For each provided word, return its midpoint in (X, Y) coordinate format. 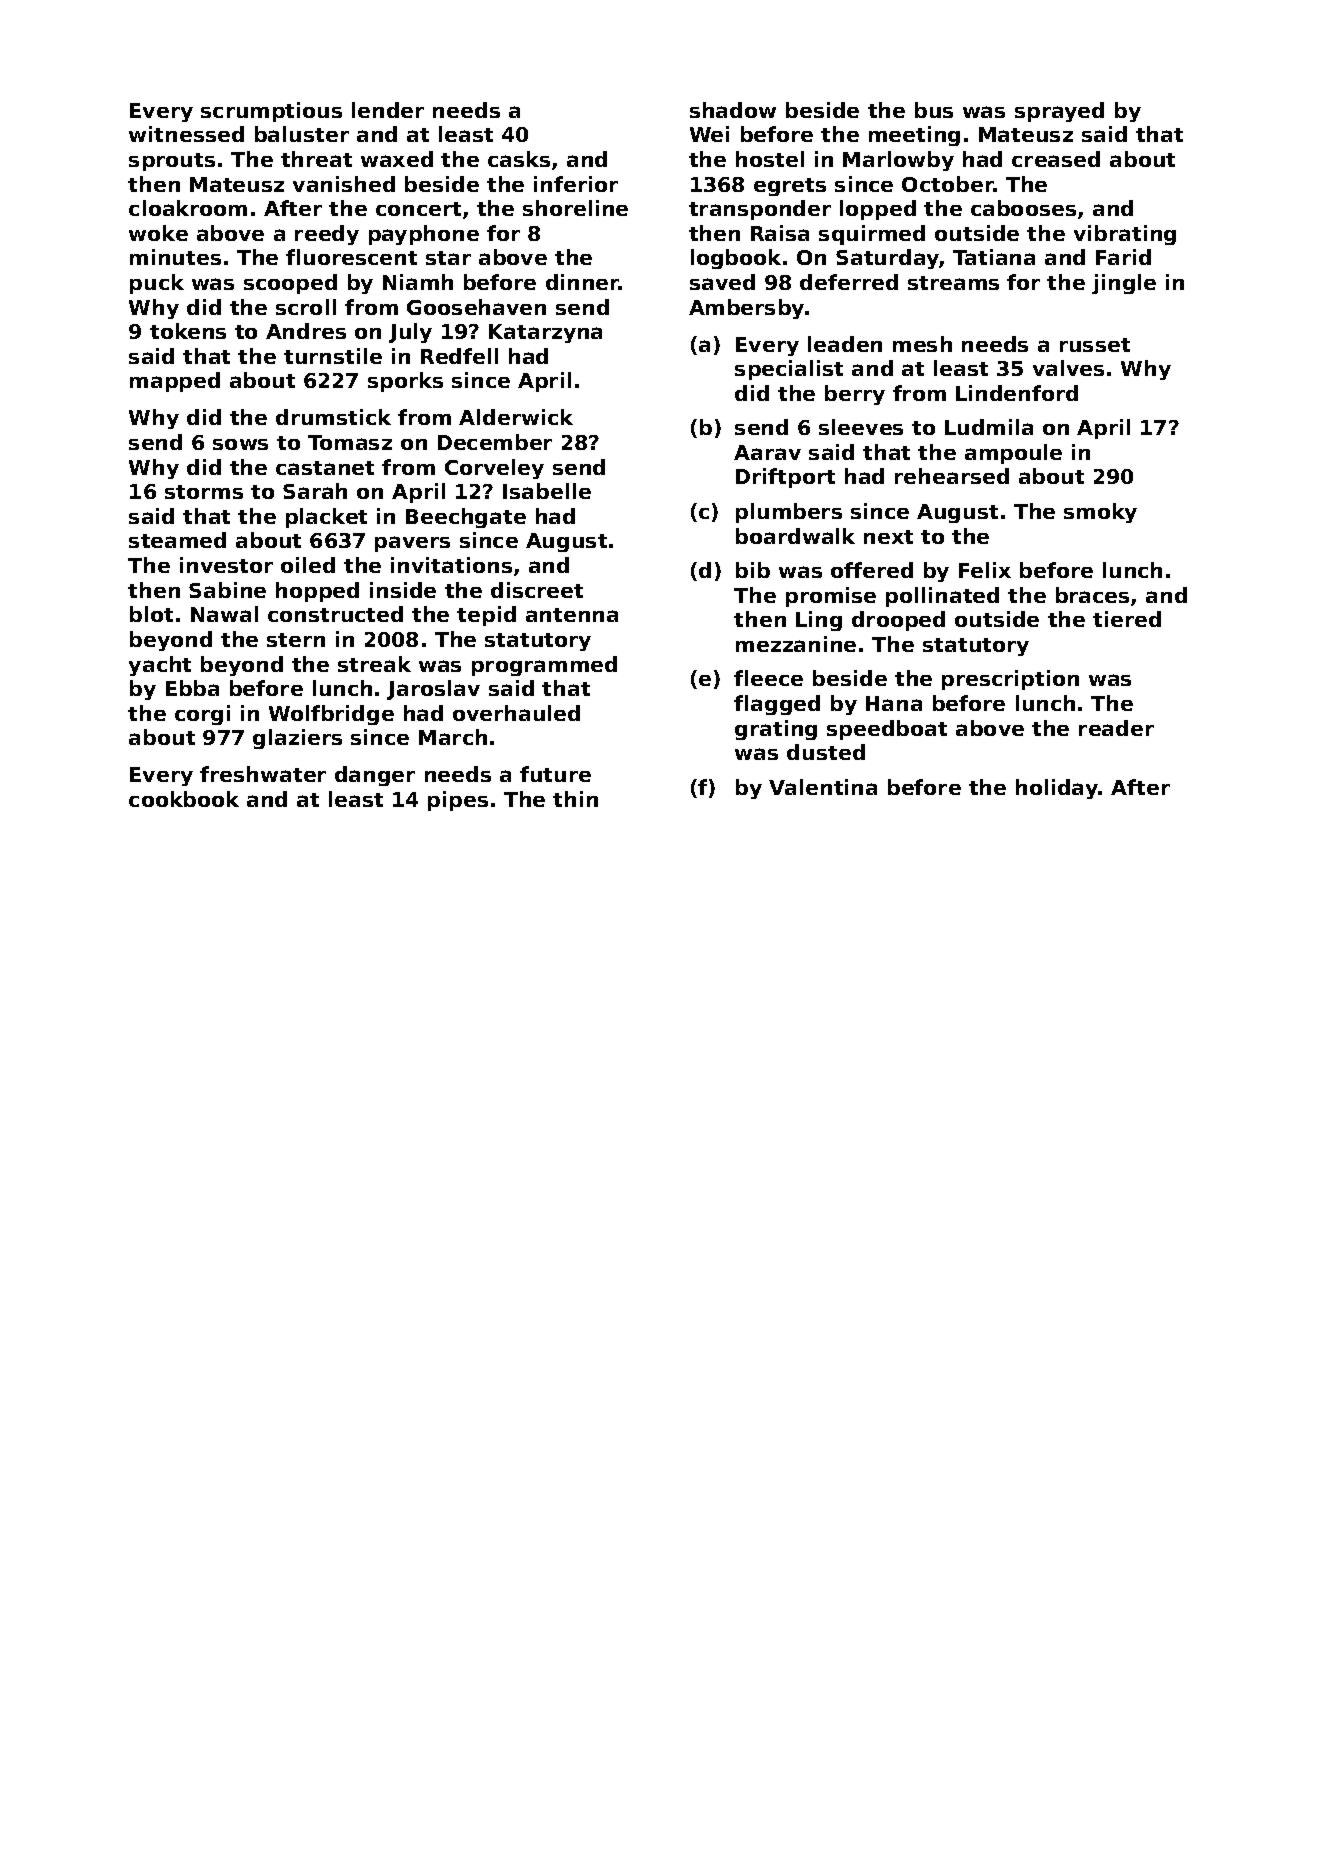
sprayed (1059, 112)
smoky (1100, 513)
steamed (177, 540)
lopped (878, 210)
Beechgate (466, 518)
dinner (582, 282)
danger (375, 776)
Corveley (494, 469)
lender (388, 110)
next (888, 537)
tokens (188, 331)
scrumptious (271, 112)
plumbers (789, 513)
